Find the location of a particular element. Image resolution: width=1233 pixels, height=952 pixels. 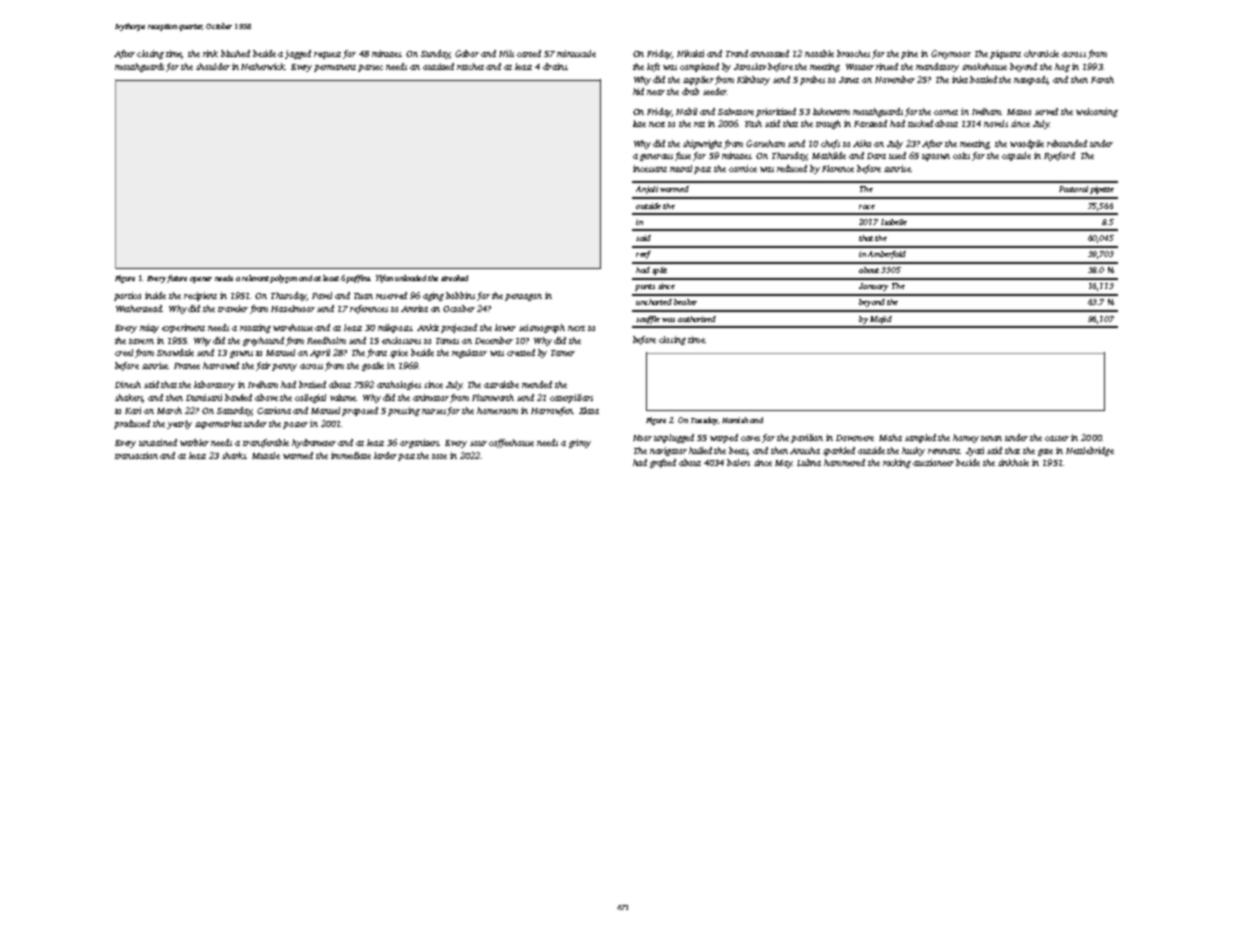

Anjali is located at coordinates (647, 190).
